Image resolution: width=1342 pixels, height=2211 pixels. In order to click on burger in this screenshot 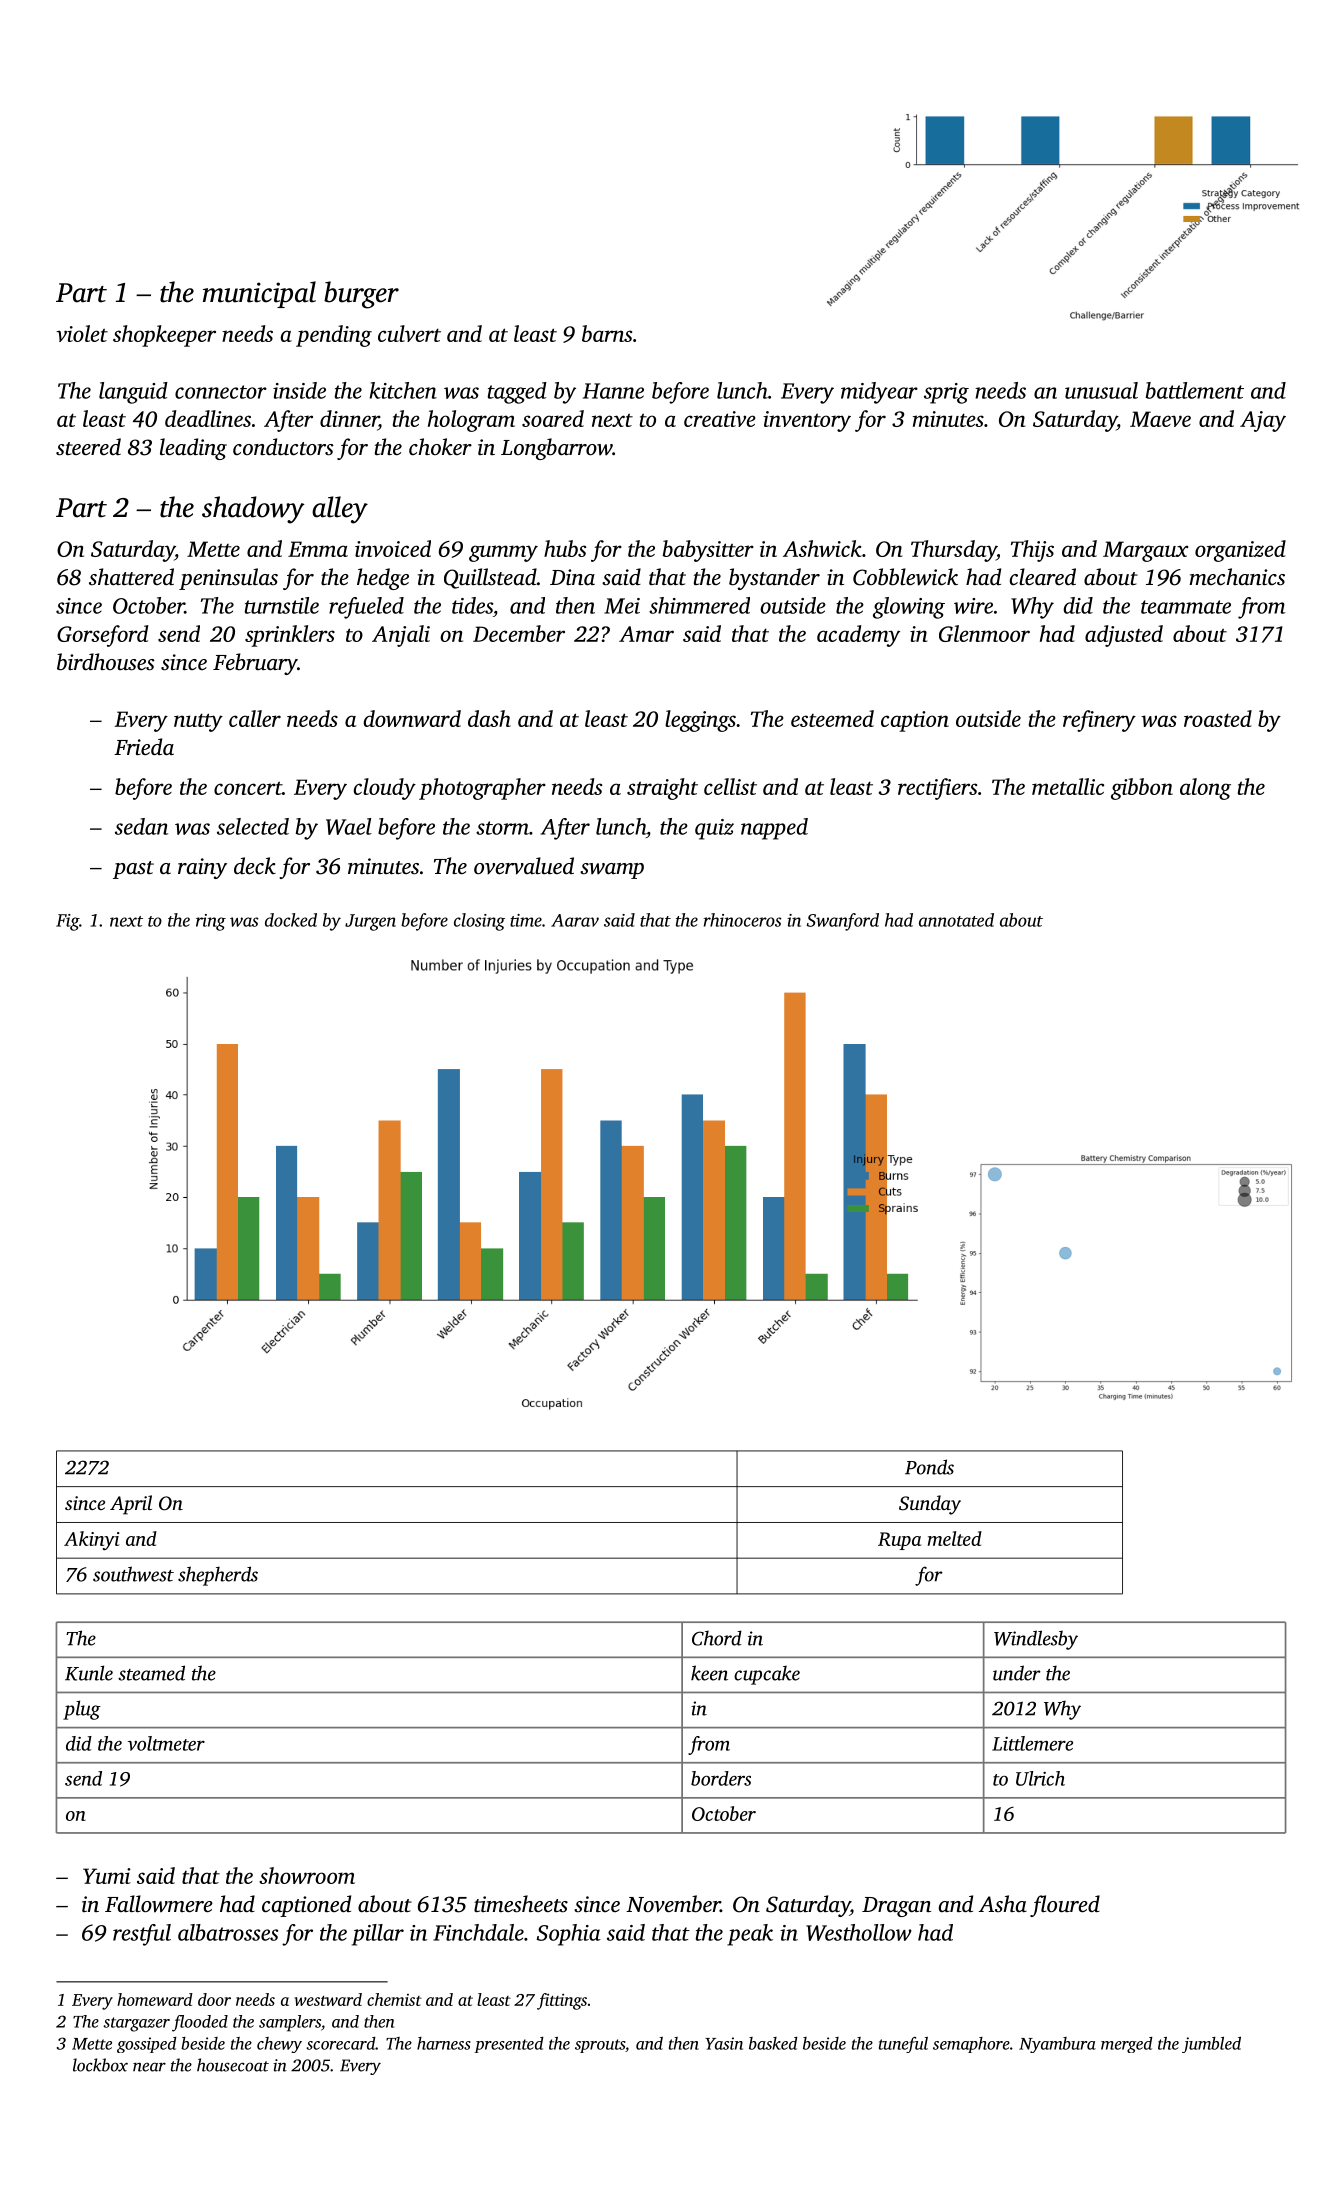, I will do `click(361, 295)`.
